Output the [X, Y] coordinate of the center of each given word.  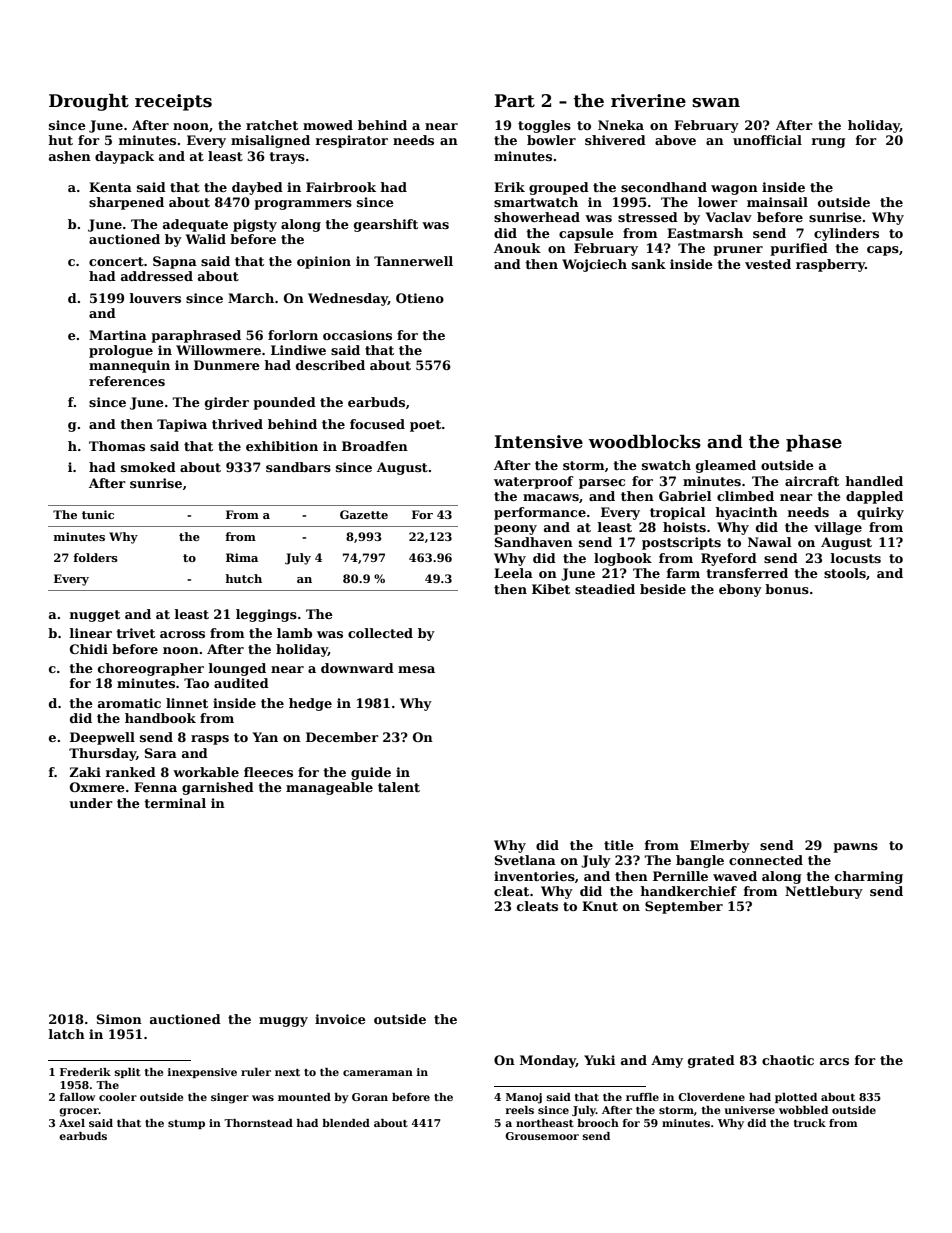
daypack [124, 157]
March [251, 298]
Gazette [364, 514]
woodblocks [645, 442]
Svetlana [525, 860]
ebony [740, 590]
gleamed [726, 466]
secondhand [664, 187]
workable [206, 772]
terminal [175, 803]
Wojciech [594, 265]
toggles [544, 126]
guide [371, 773]
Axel [72, 1123]
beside [663, 589]
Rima [242, 557]
